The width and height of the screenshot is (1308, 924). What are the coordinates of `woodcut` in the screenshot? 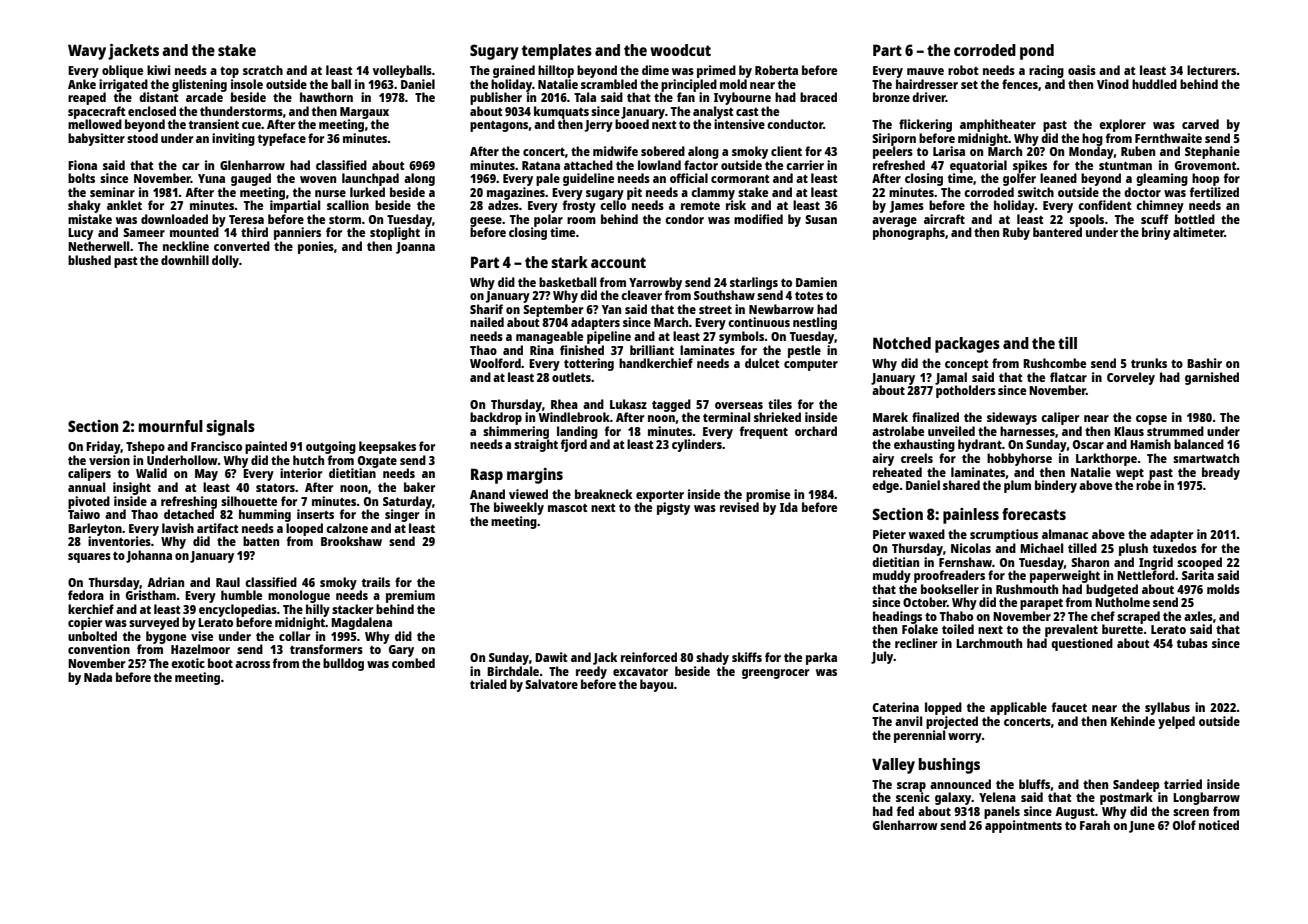 It's located at (680, 50).
